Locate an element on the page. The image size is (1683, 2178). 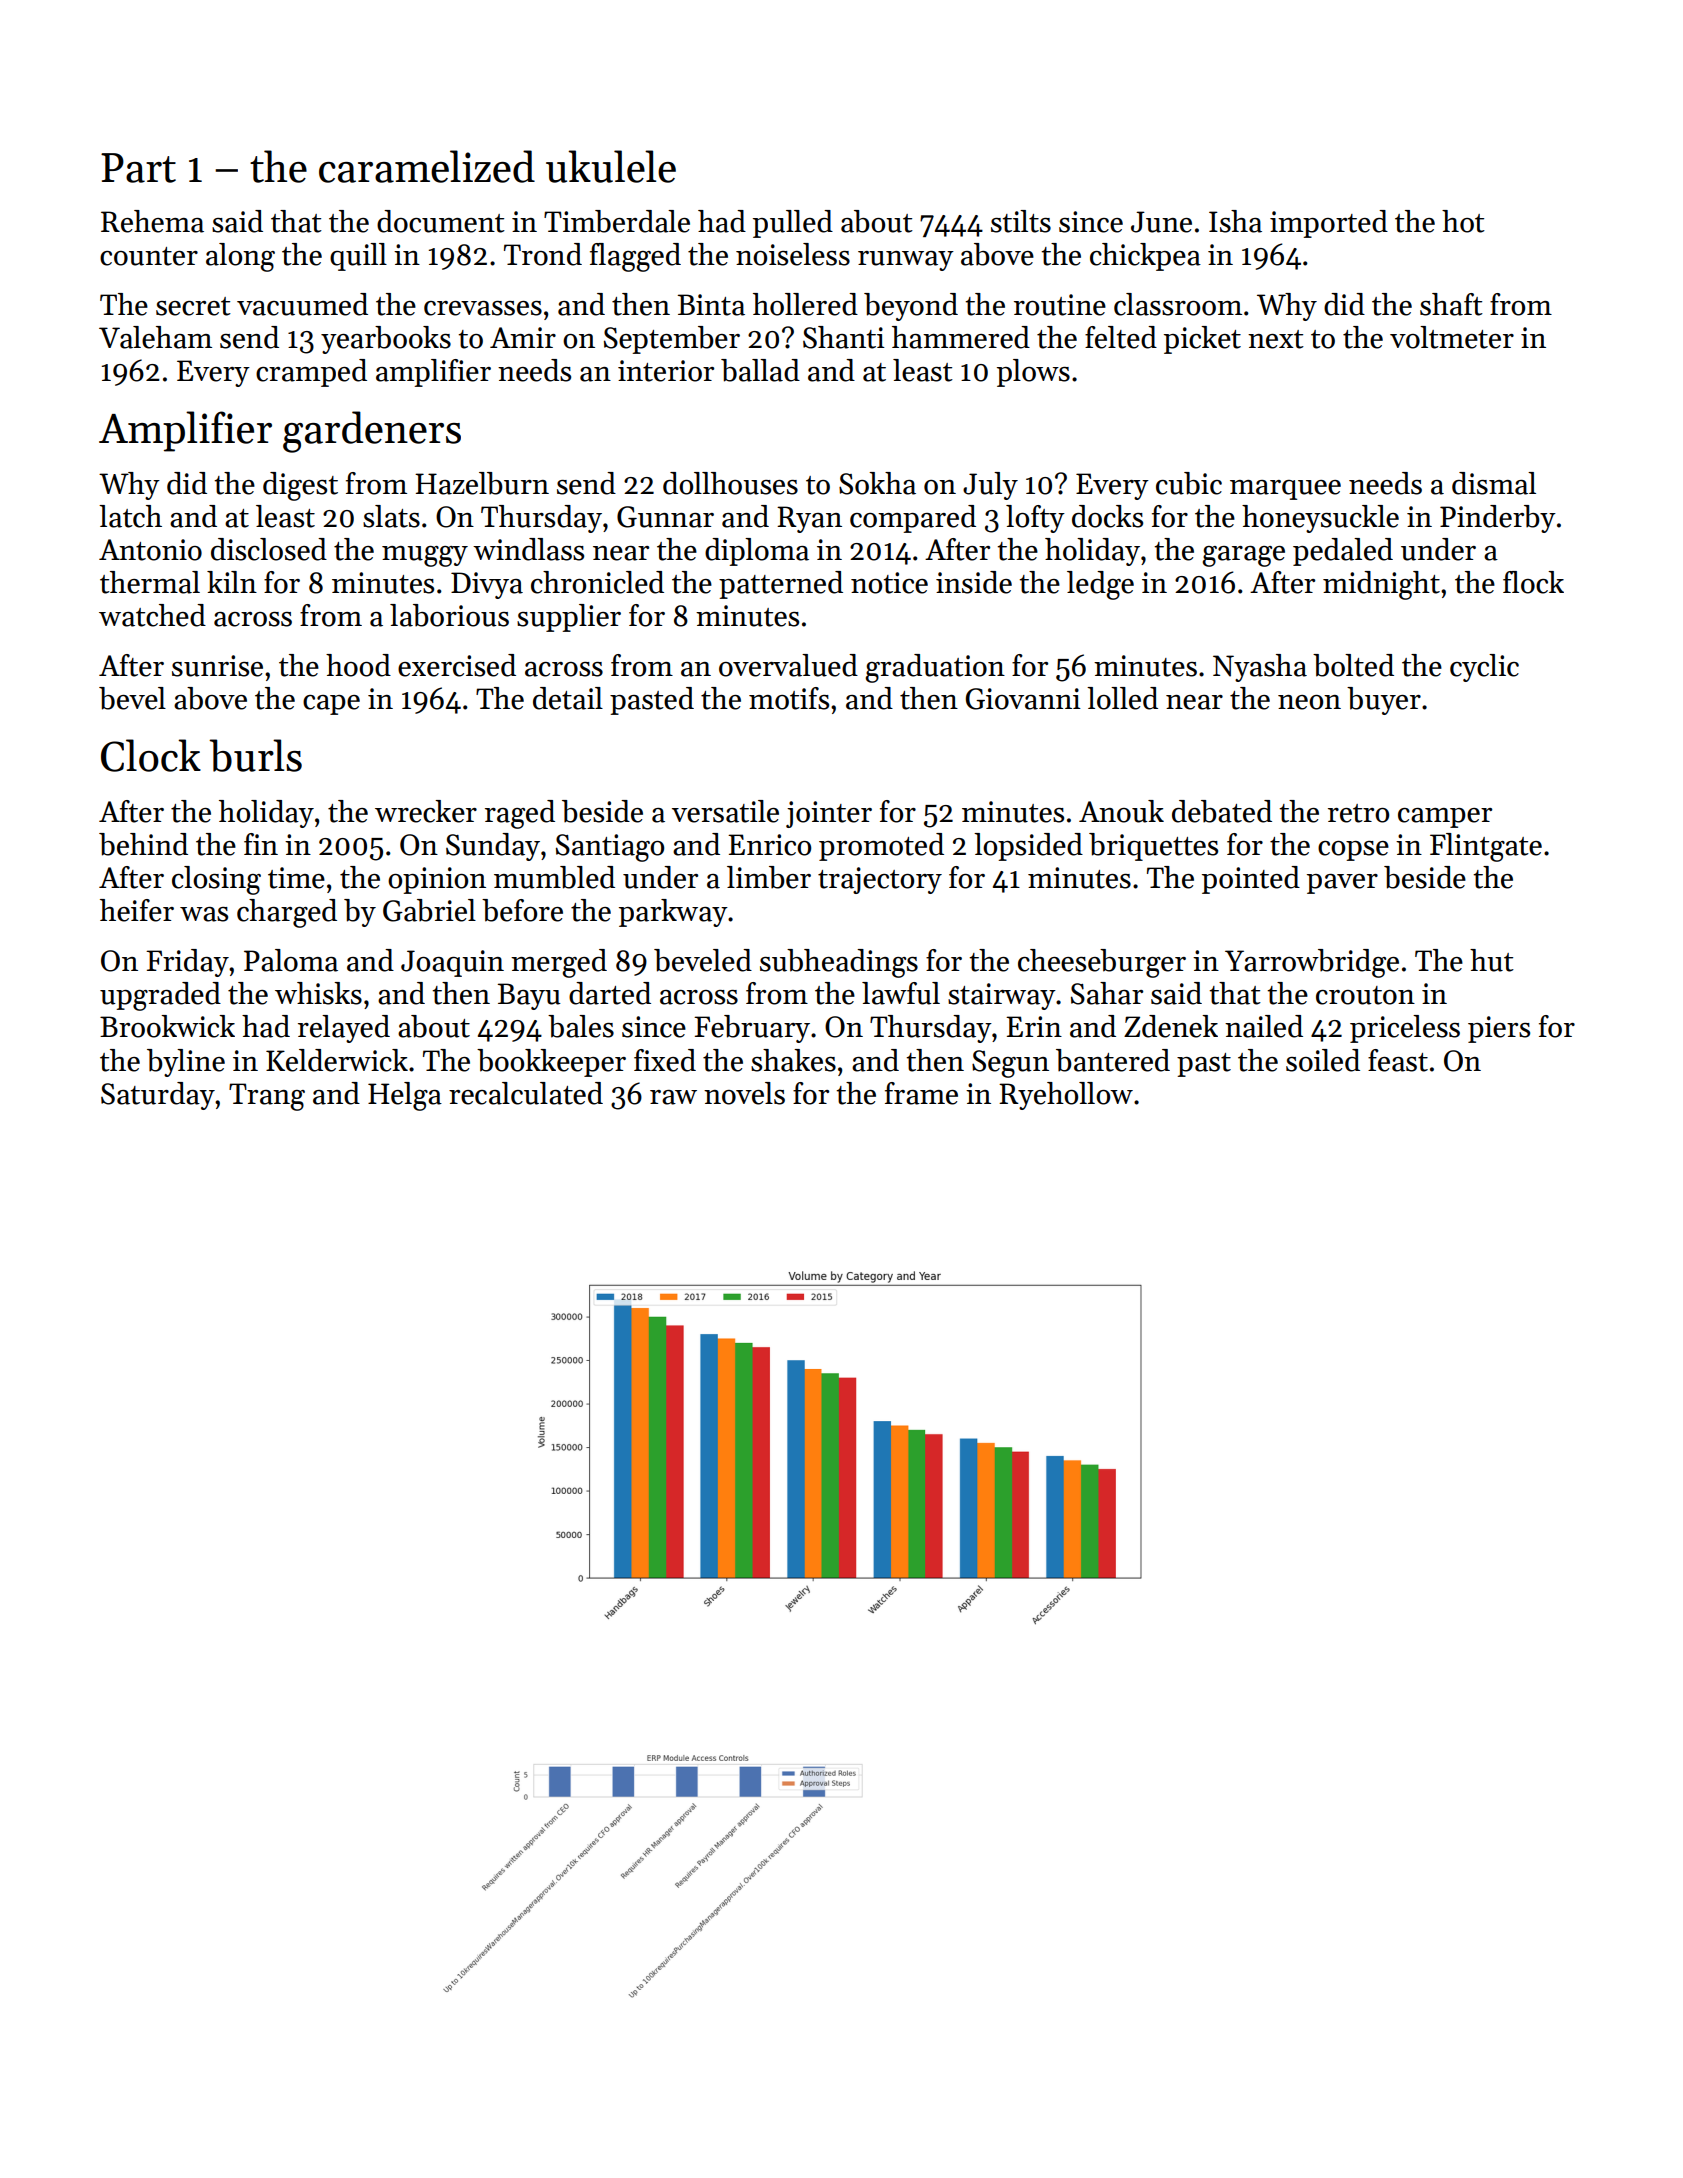
caramelized is located at coordinates (427, 166).
